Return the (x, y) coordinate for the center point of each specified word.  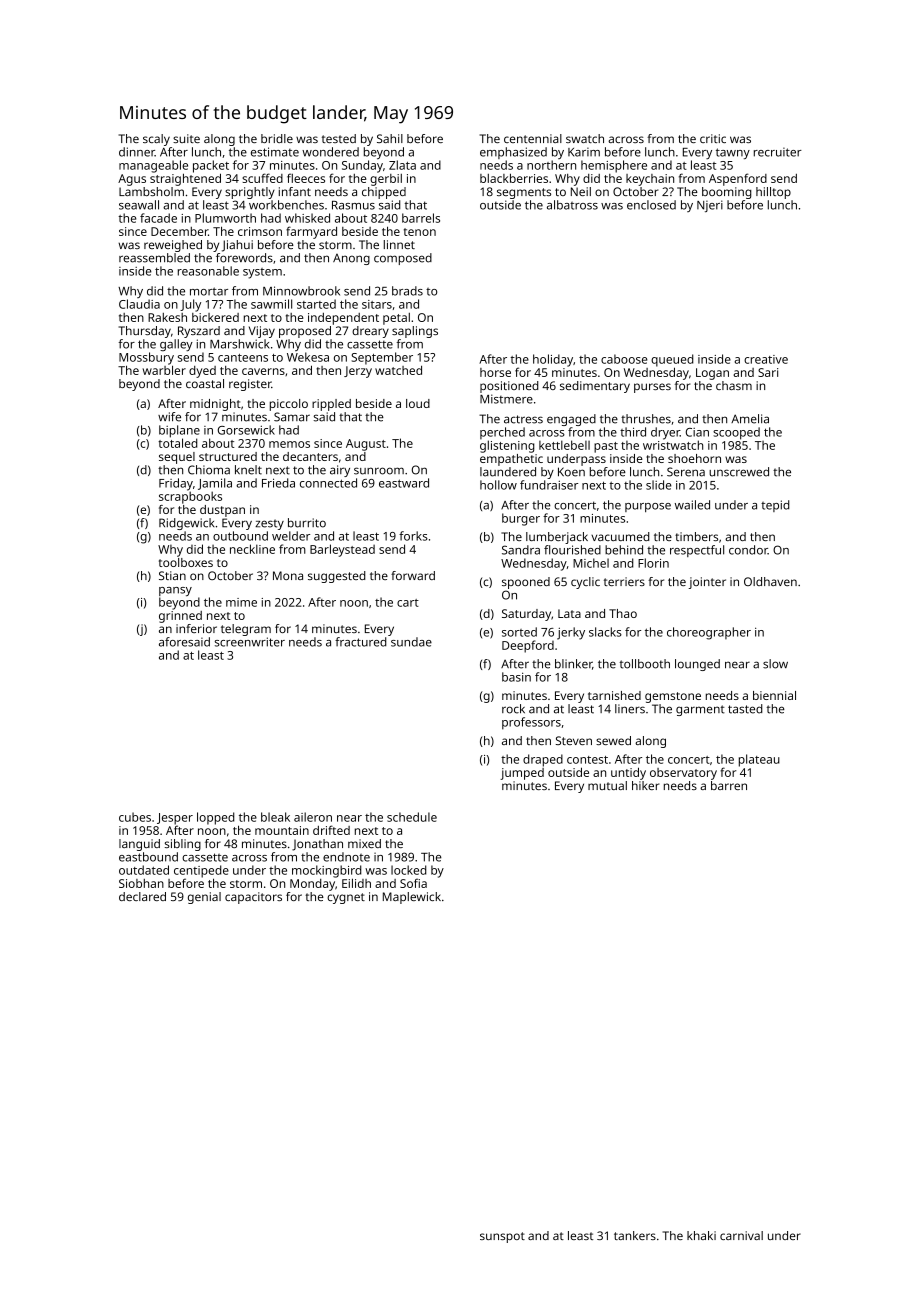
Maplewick (412, 898)
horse (495, 372)
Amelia (750, 419)
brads (407, 291)
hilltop (773, 193)
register (250, 385)
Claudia (139, 304)
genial (204, 898)
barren (729, 785)
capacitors (253, 898)
